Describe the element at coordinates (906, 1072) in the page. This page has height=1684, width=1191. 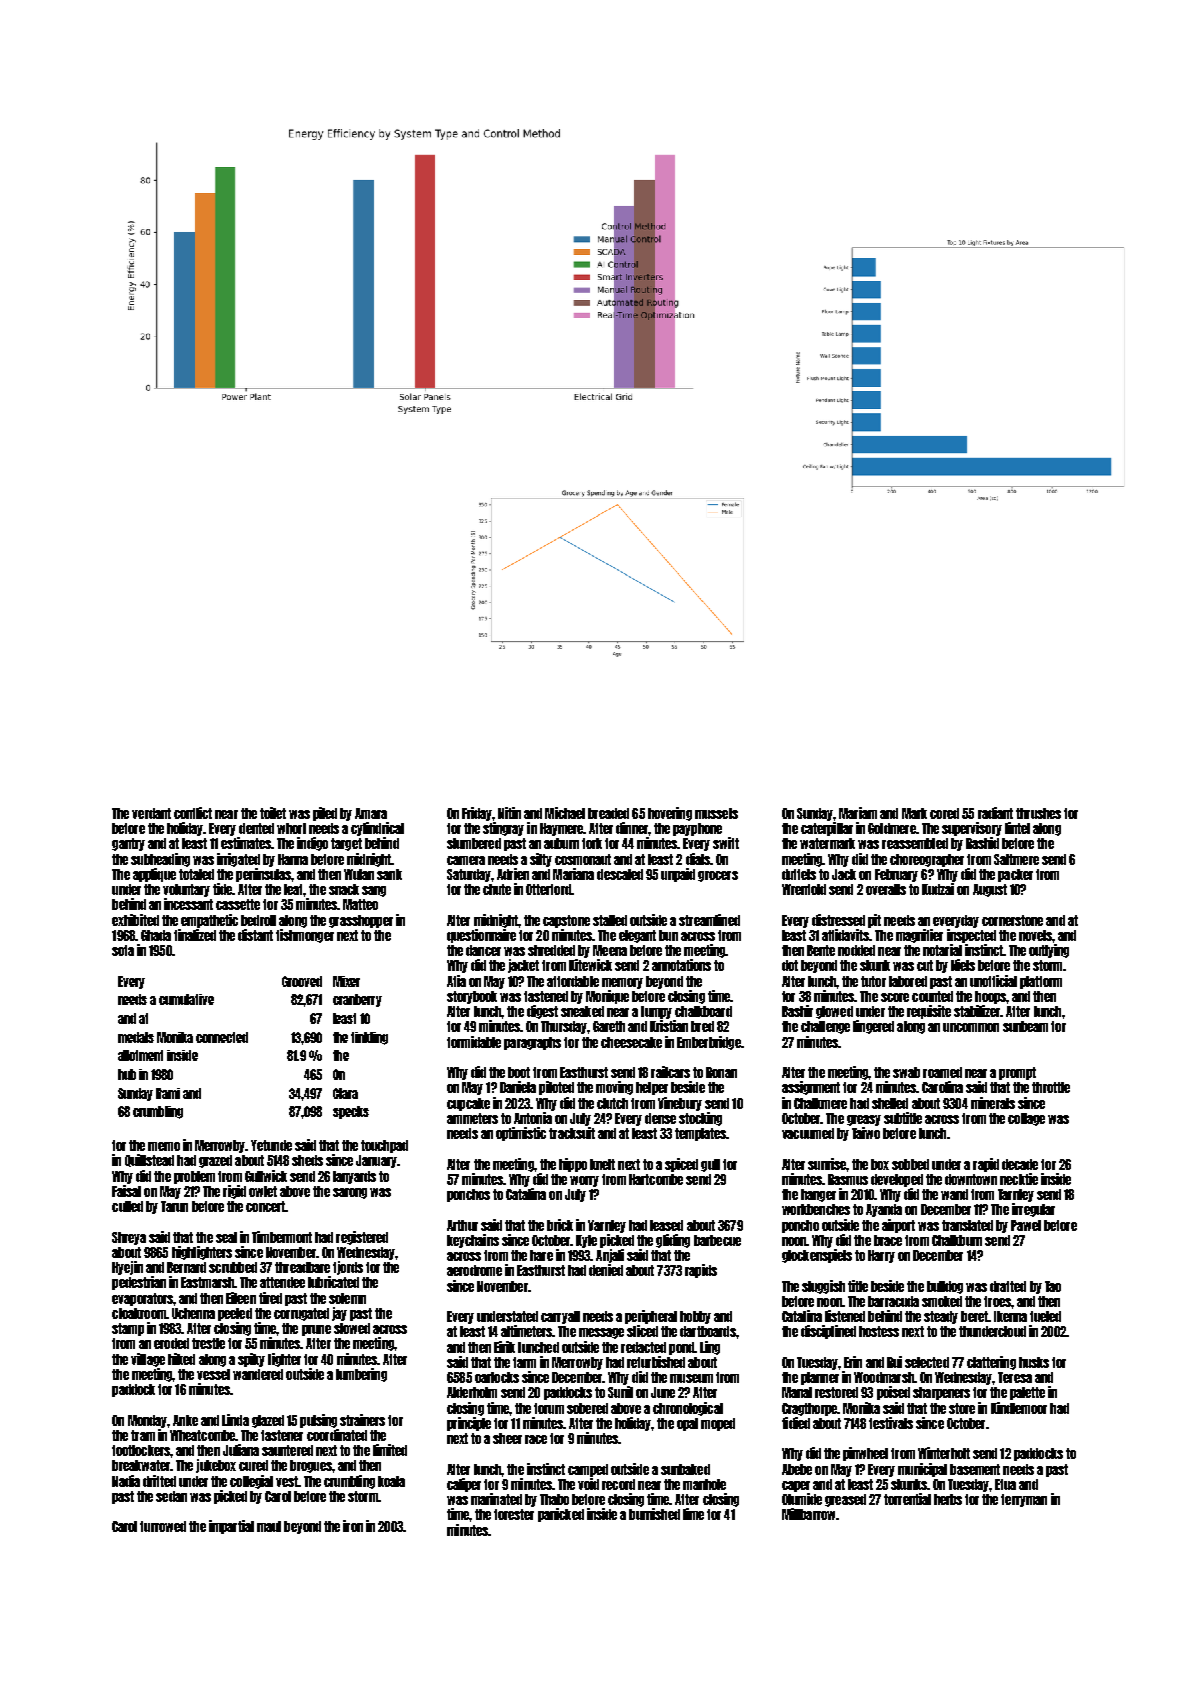
I see `swab` at that location.
